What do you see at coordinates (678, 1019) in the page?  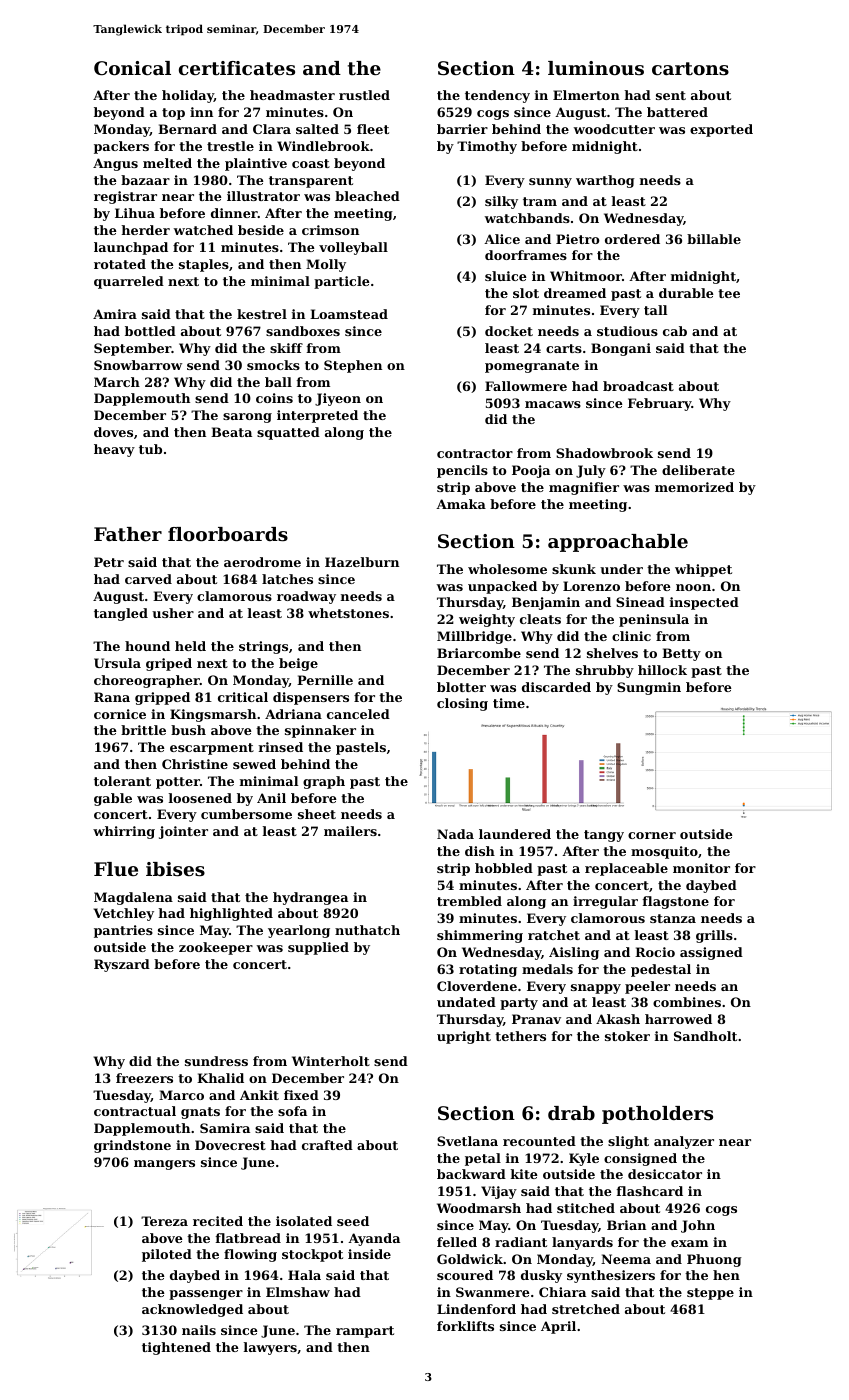 I see `harrowed` at bounding box center [678, 1019].
